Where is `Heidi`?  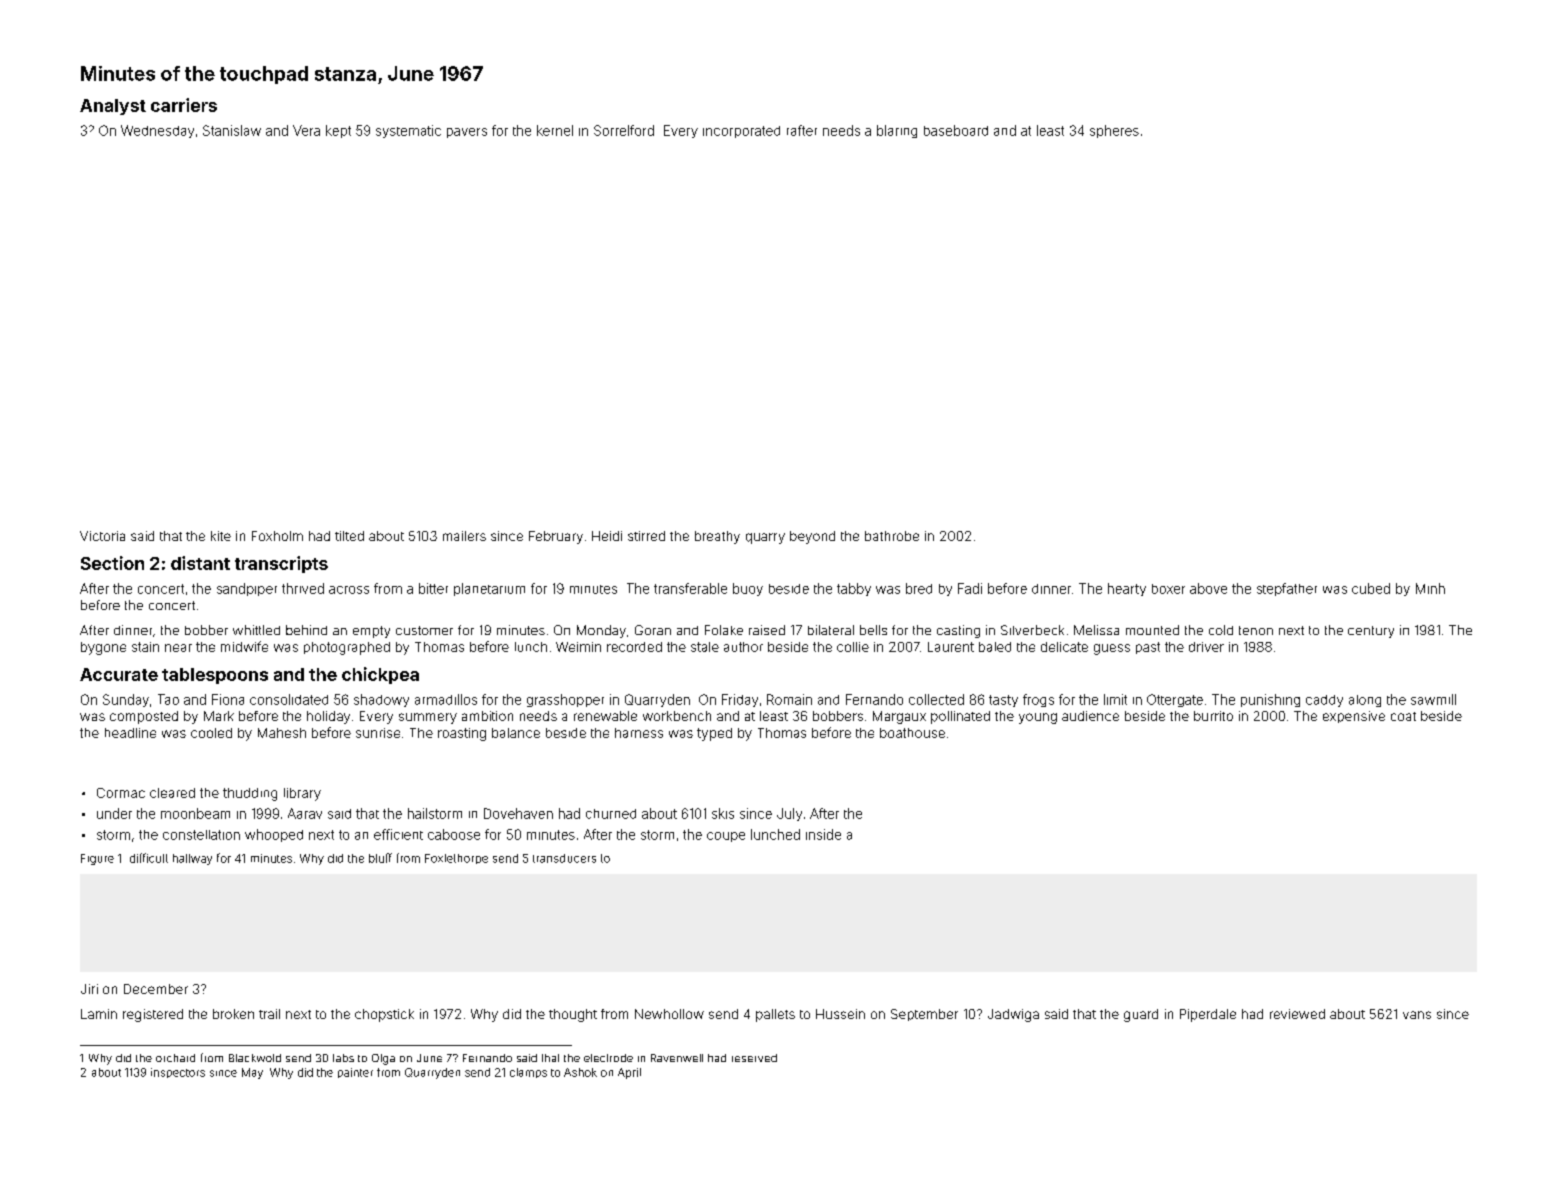
Heidi is located at coordinates (607, 536).
